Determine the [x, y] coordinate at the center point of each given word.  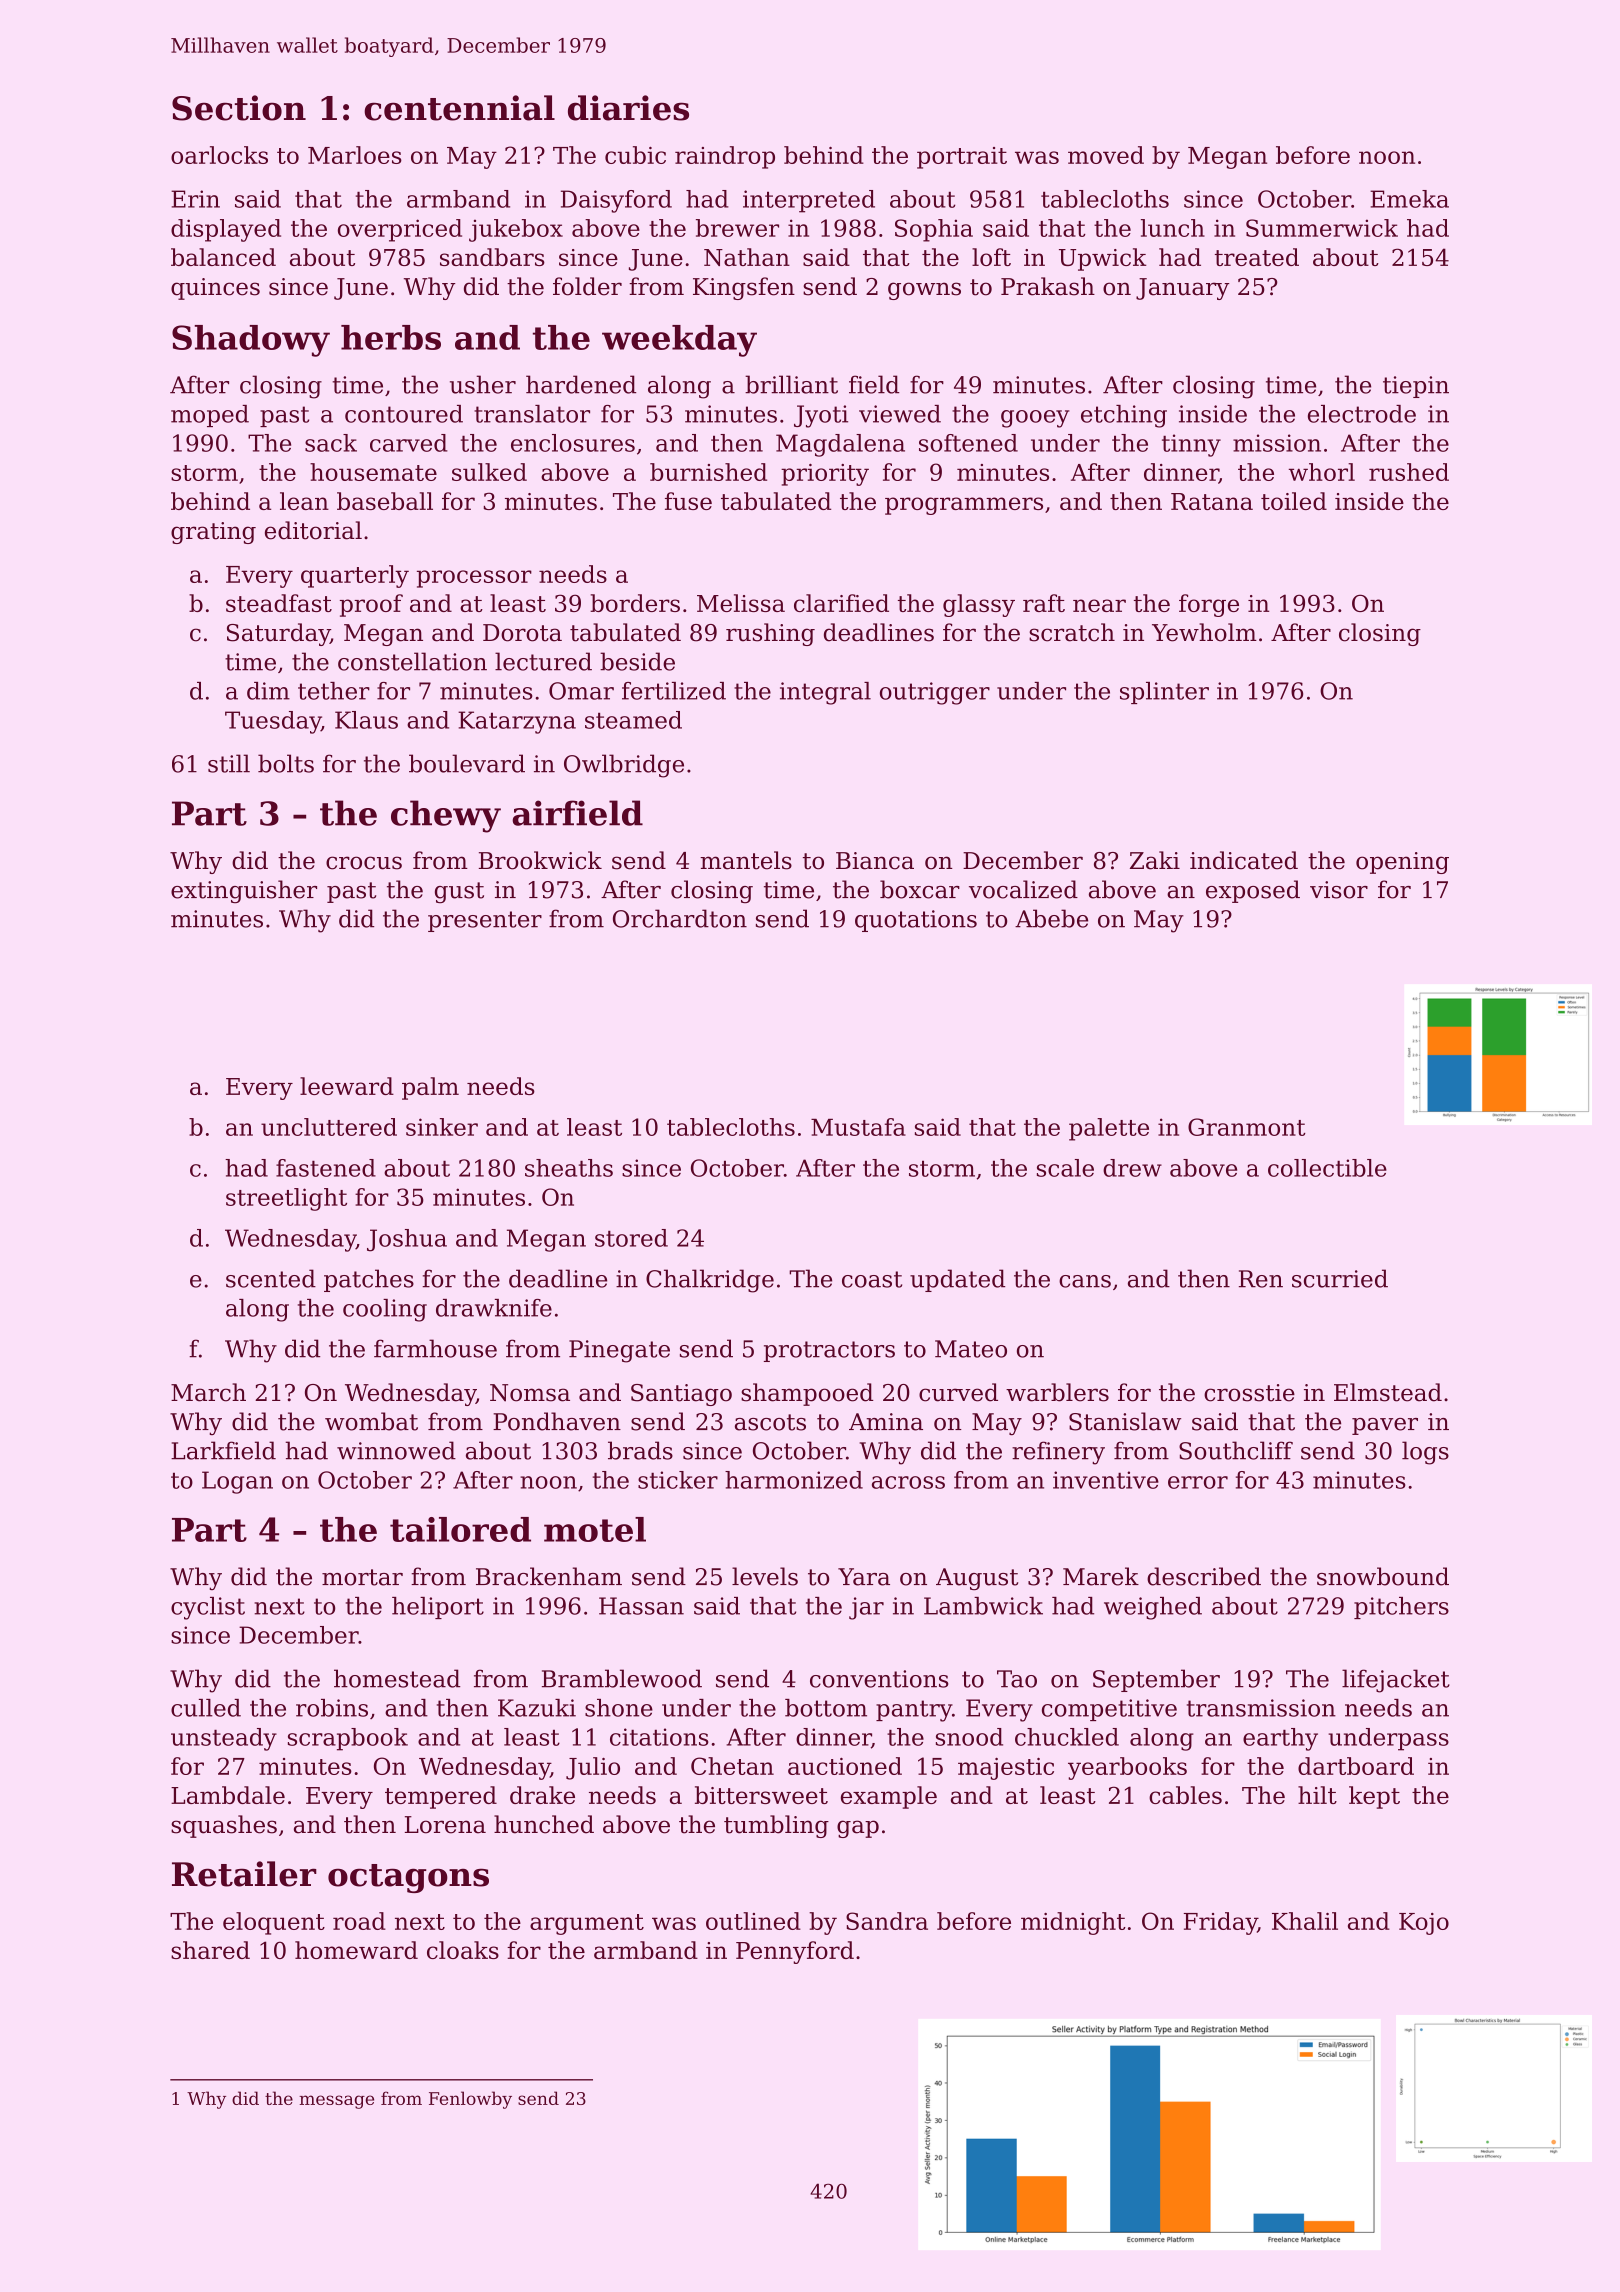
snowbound [1383, 1576]
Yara [864, 1577]
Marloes [355, 155]
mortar [362, 1577]
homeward [356, 1950]
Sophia [934, 230]
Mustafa [858, 1127]
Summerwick [1322, 228]
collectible [1327, 1168]
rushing [770, 634]
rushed [1409, 472]
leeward [347, 1086]
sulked [489, 472]
